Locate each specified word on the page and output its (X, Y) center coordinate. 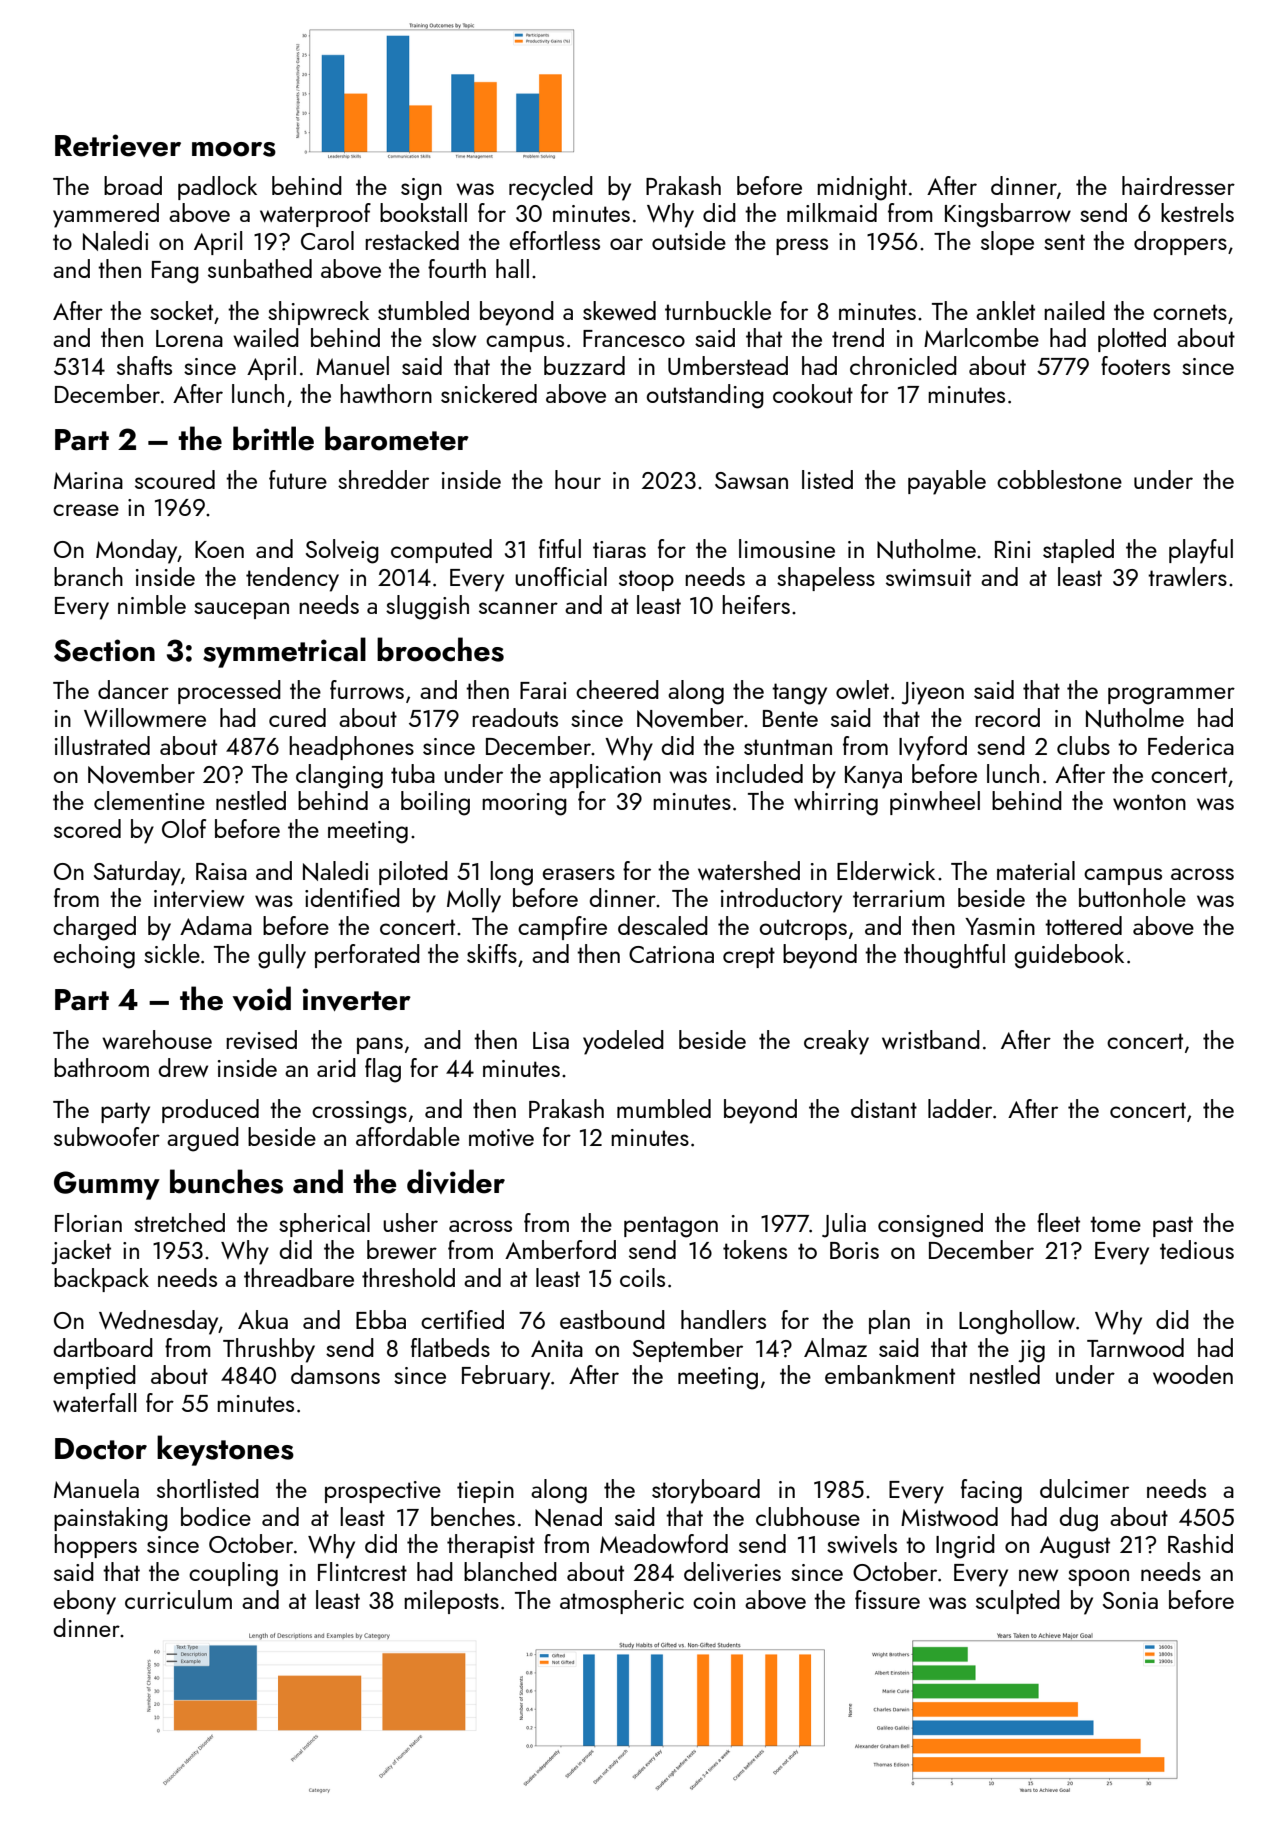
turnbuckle (718, 310)
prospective (383, 1492)
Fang (175, 272)
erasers (579, 874)
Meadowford (664, 1543)
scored (87, 828)
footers (1135, 365)
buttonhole (1132, 897)
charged (94, 928)
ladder (960, 1108)
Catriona (671, 954)
